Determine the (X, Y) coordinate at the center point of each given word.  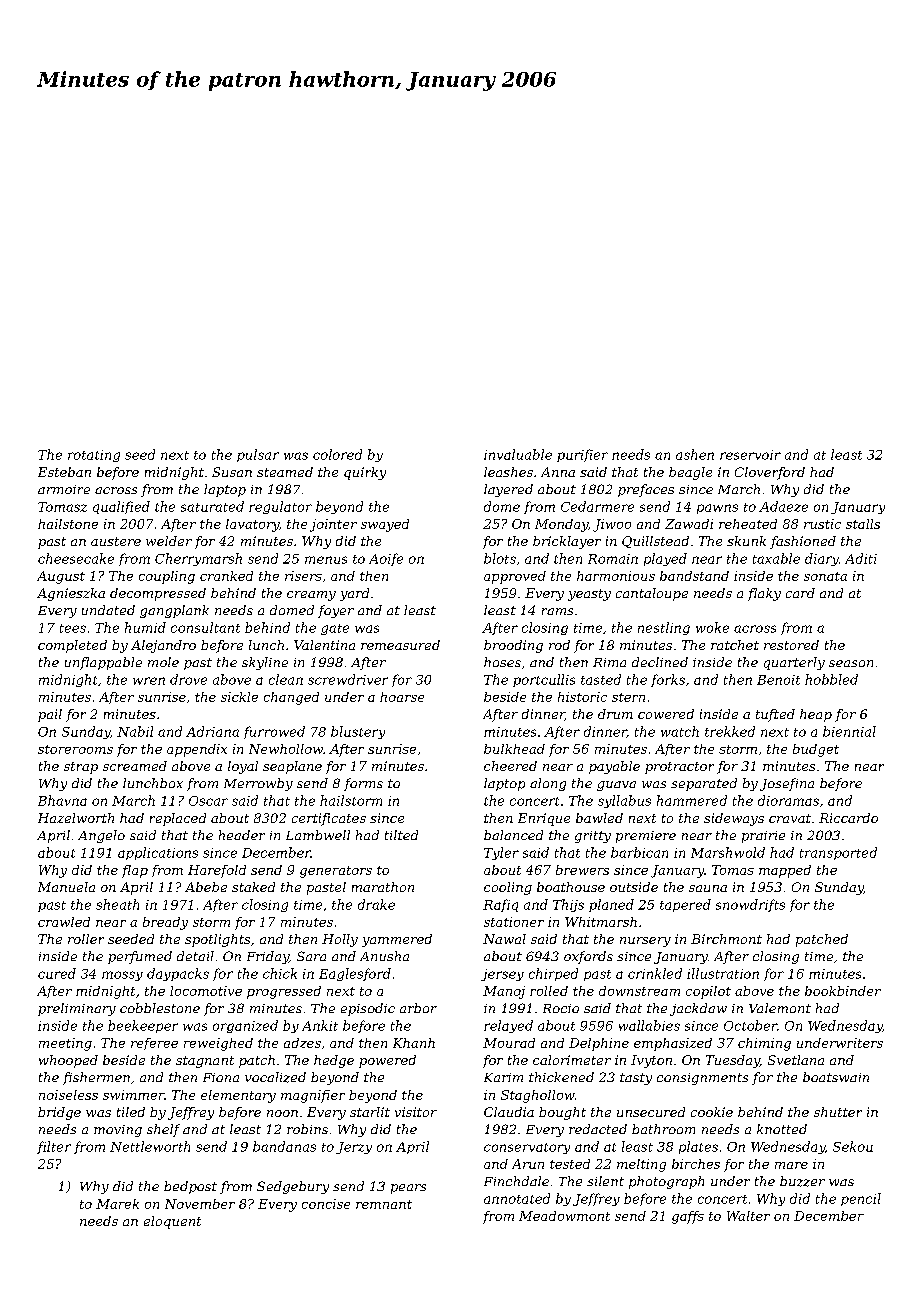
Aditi (861, 558)
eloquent (172, 1222)
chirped (553, 974)
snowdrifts (750, 905)
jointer (333, 525)
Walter (748, 1216)
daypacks (178, 974)
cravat (790, 818)
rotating (94, 456)
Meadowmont (564, 1216)
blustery (358, 732)
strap (81, 768)
